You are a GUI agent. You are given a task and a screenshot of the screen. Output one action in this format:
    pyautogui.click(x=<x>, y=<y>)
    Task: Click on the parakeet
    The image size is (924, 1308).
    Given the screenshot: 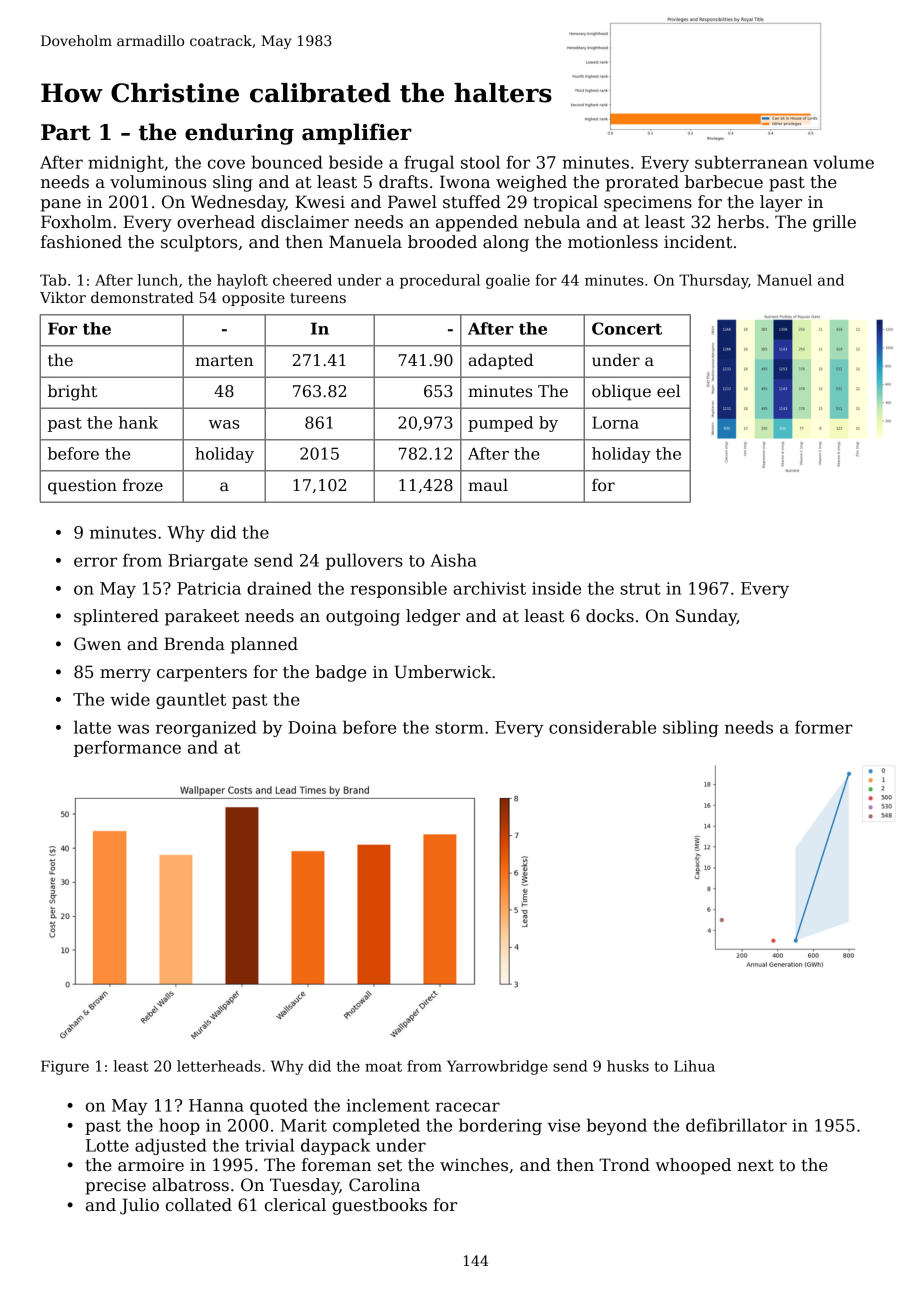 What is the action you would take?
    pyautogui.click(x=202, y=617)
